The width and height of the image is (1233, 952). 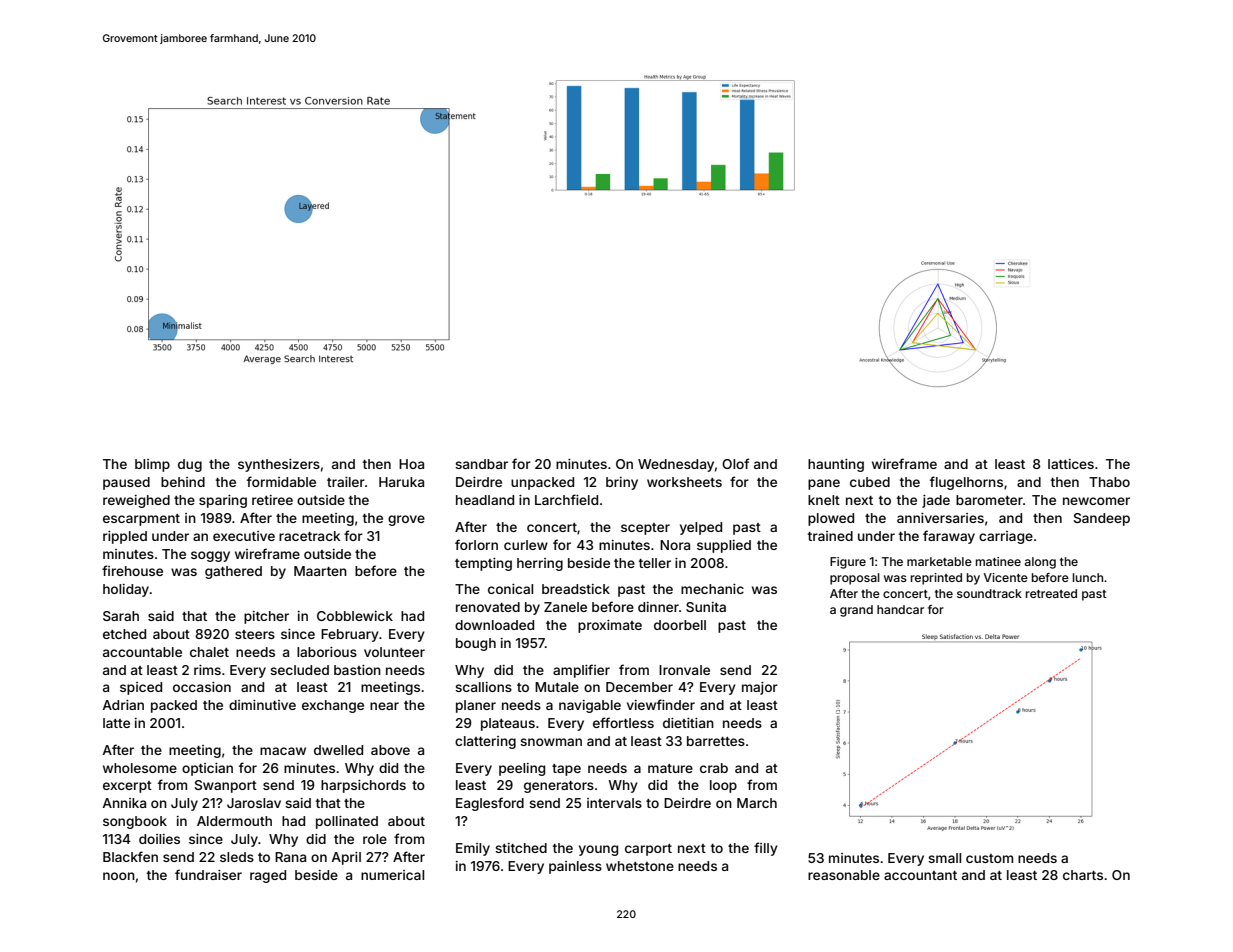 I want to click on sandbar, so click(x=481, y=464).
